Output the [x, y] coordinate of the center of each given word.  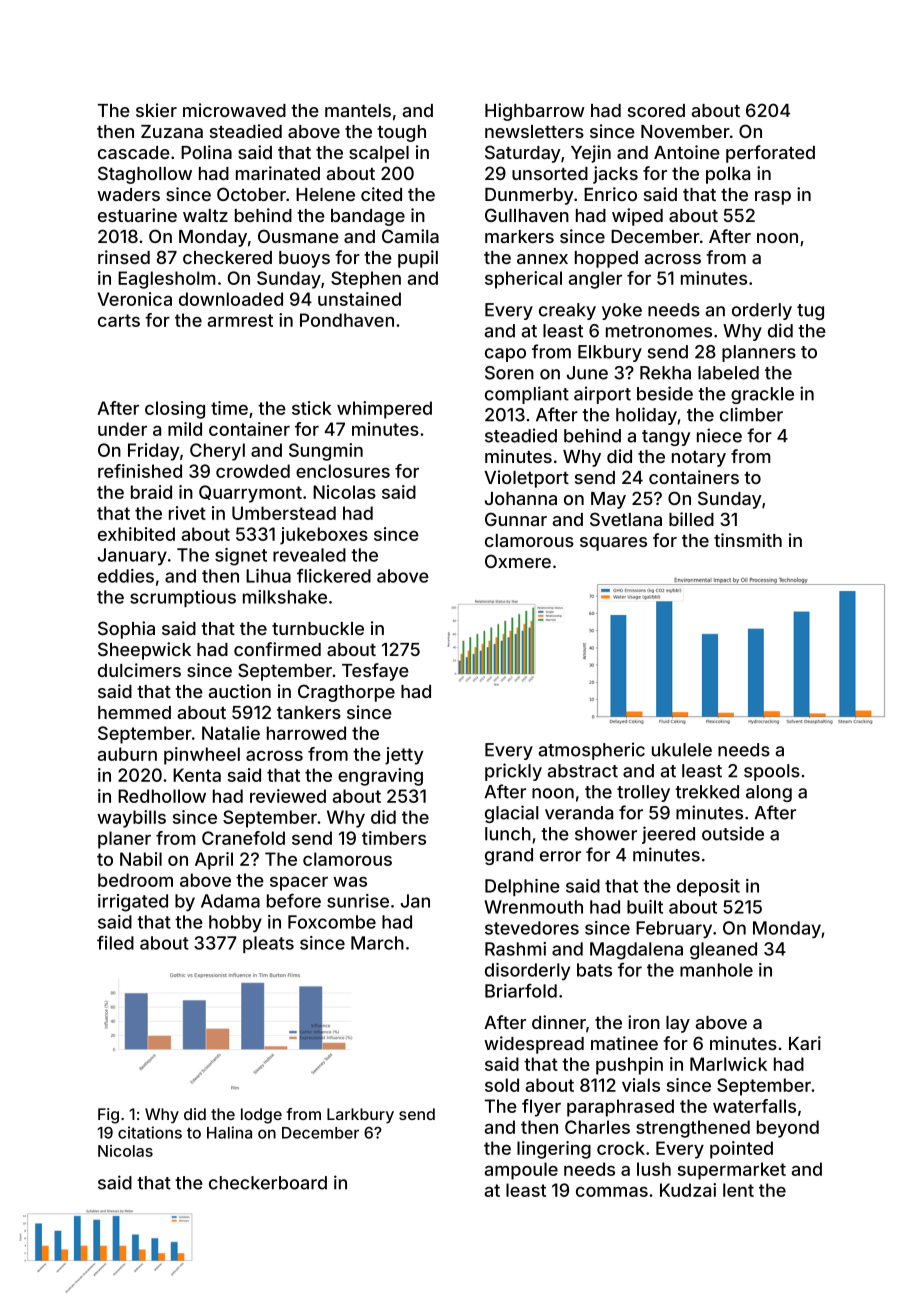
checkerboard [268, 1183]
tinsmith [748, 540]
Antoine [687, 152]
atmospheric [591, 751]
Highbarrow [535, 112]
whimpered [384, 410]
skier [156, 110]
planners [759, 353]
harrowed [306, 733]
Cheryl [217, 452]
